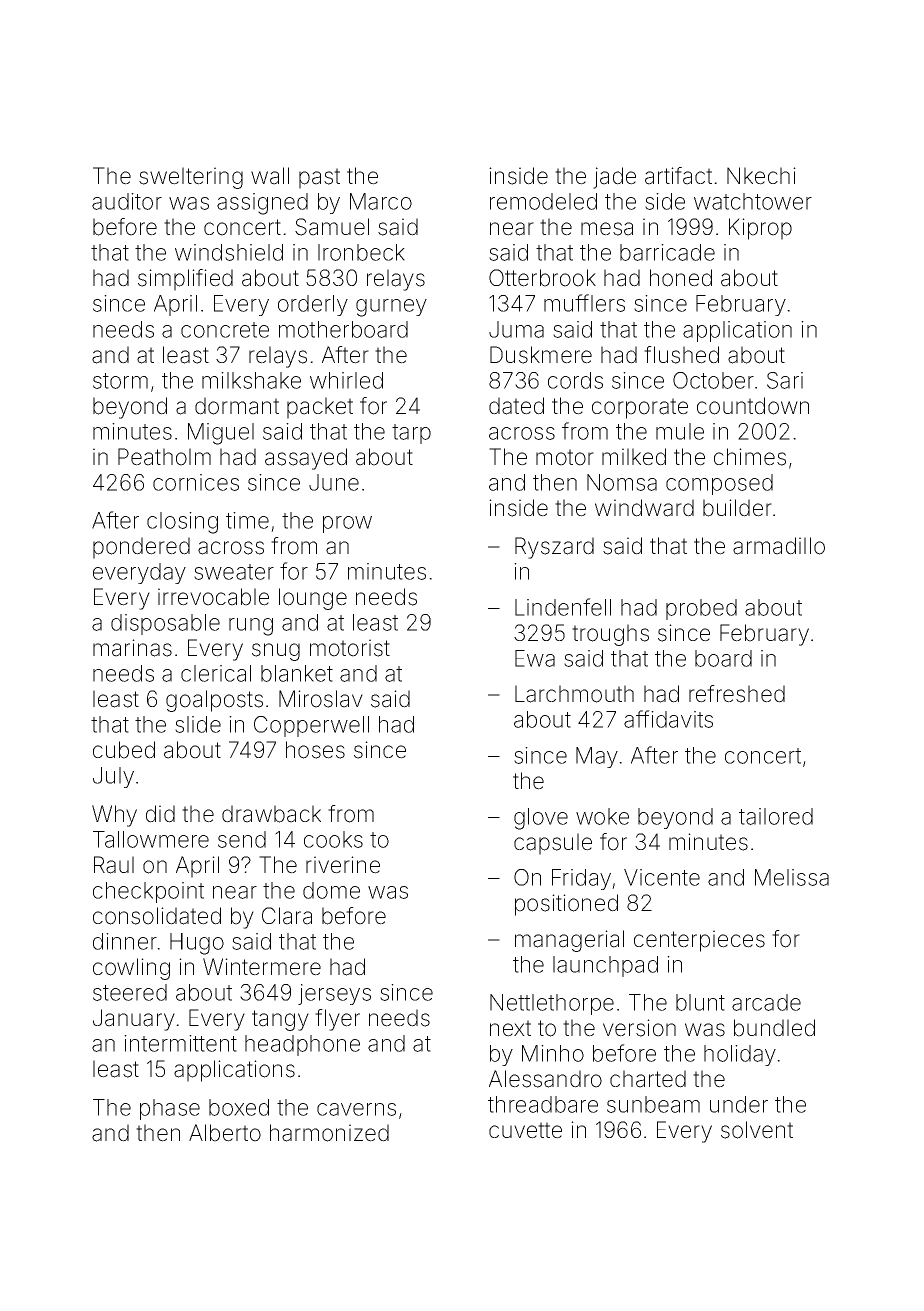  I want to click on armadillo, so click(779, 546).
